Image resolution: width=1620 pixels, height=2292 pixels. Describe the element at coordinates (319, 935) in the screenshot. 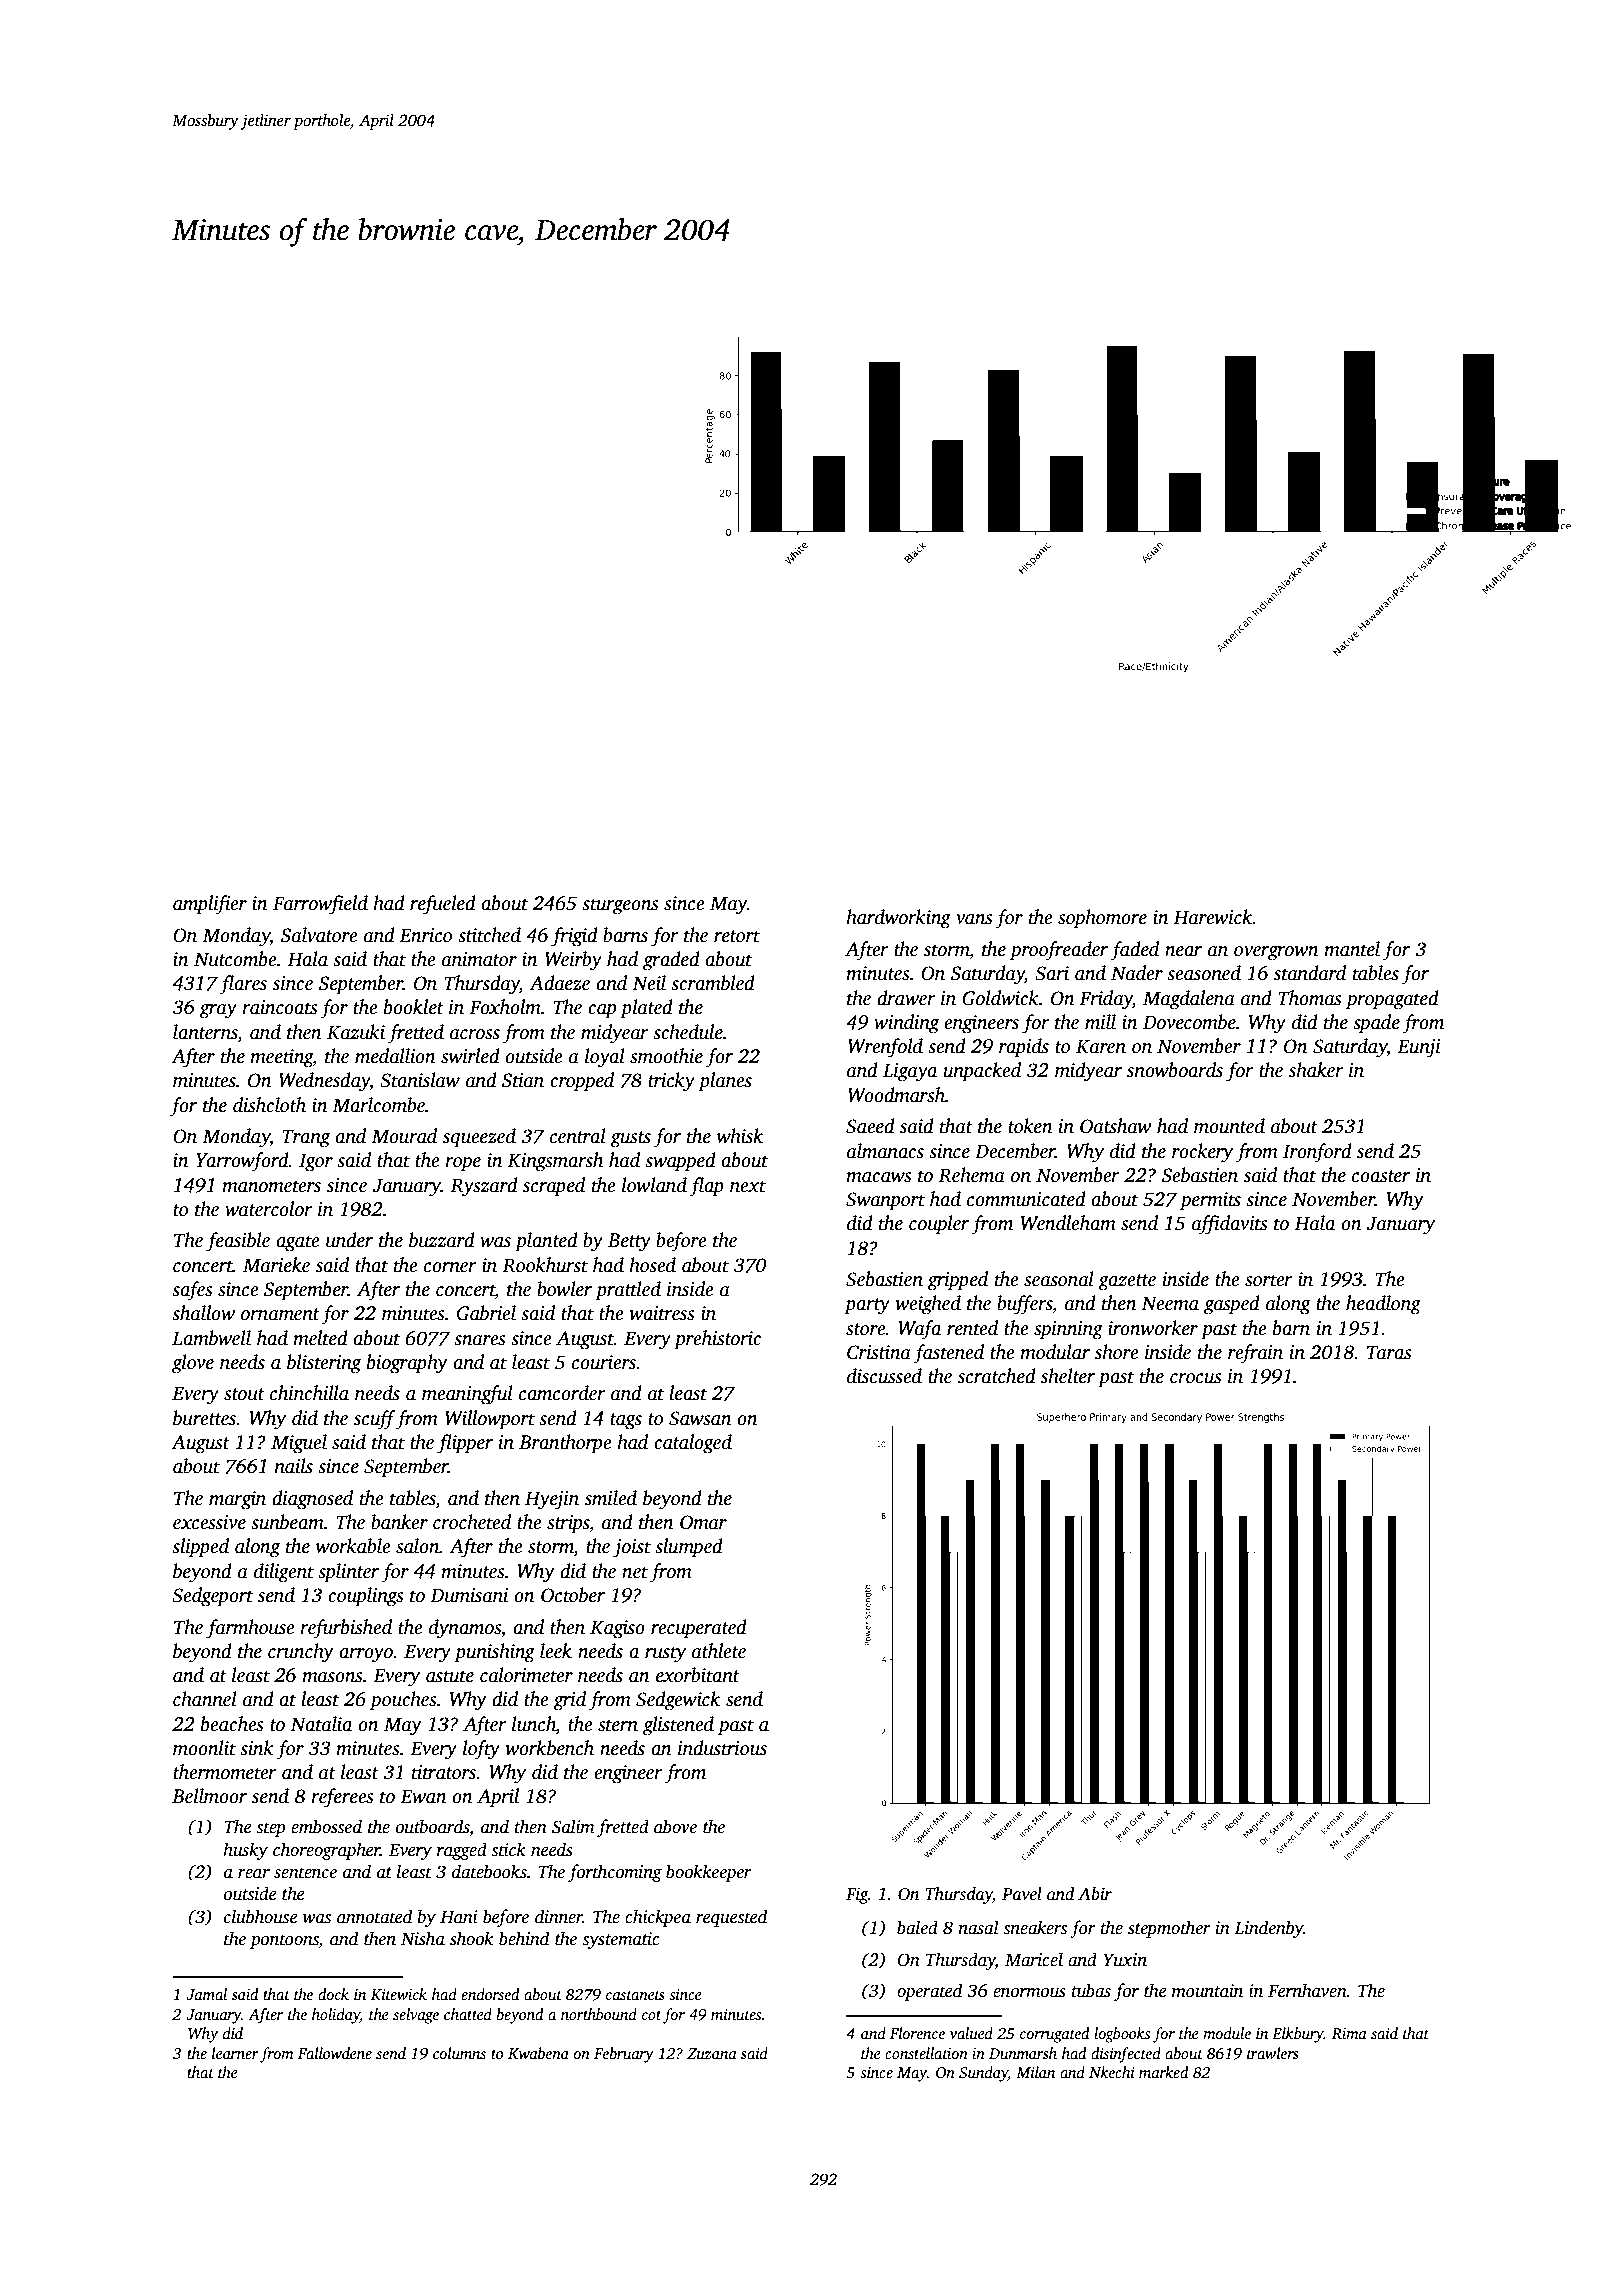

I see `Salvatore` at that location.
